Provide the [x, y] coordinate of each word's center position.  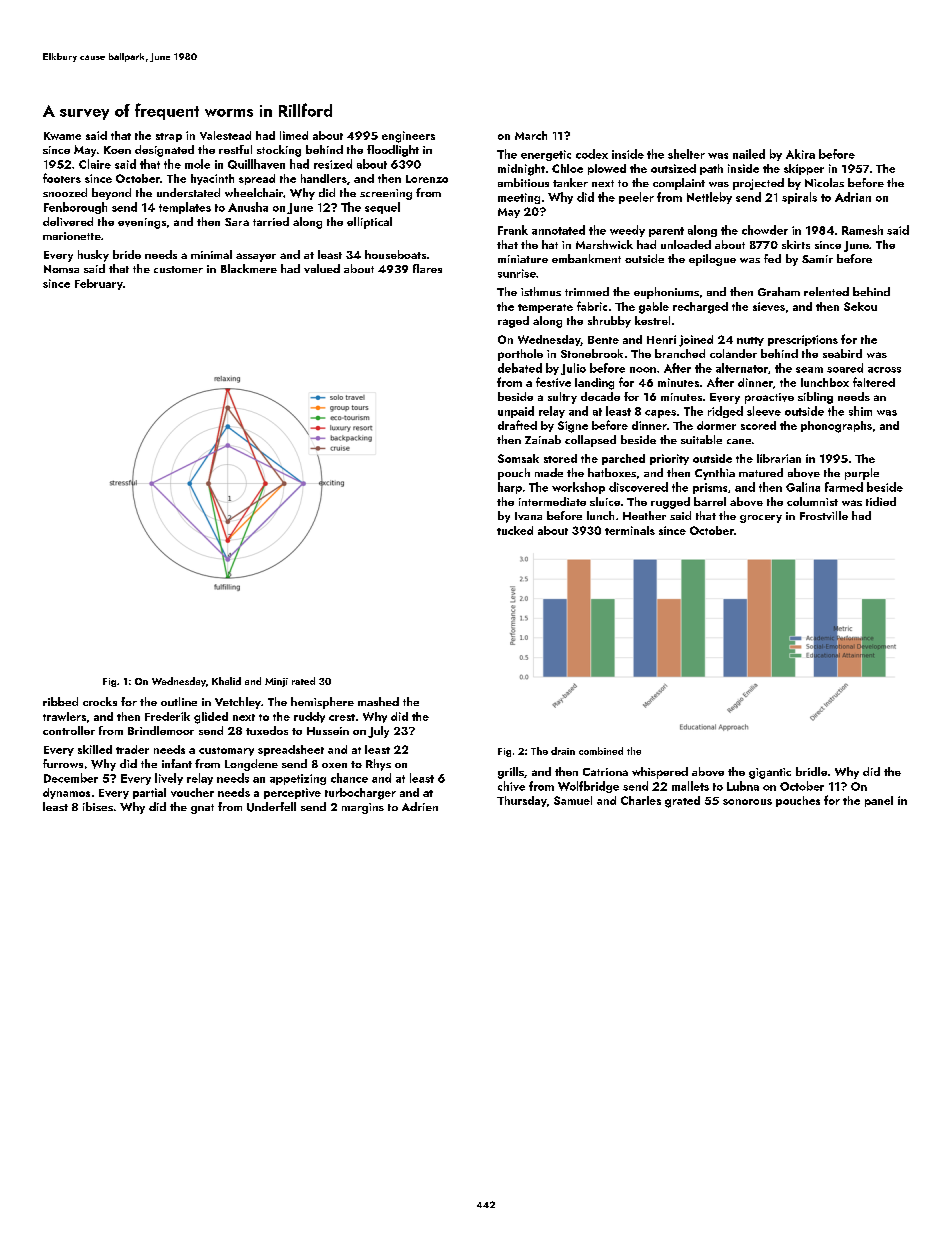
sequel [382, 208]
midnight [521, 170]
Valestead [225, 135]
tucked [515, 530]
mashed [378, 701]
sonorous [747, 802]
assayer [256, 257]
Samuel [573, 800]
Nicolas [824, 182]
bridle [811, 771]
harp [510, 488]
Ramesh [862, 230]
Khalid [226, 681]
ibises [98, 806]
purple [862, 474]
